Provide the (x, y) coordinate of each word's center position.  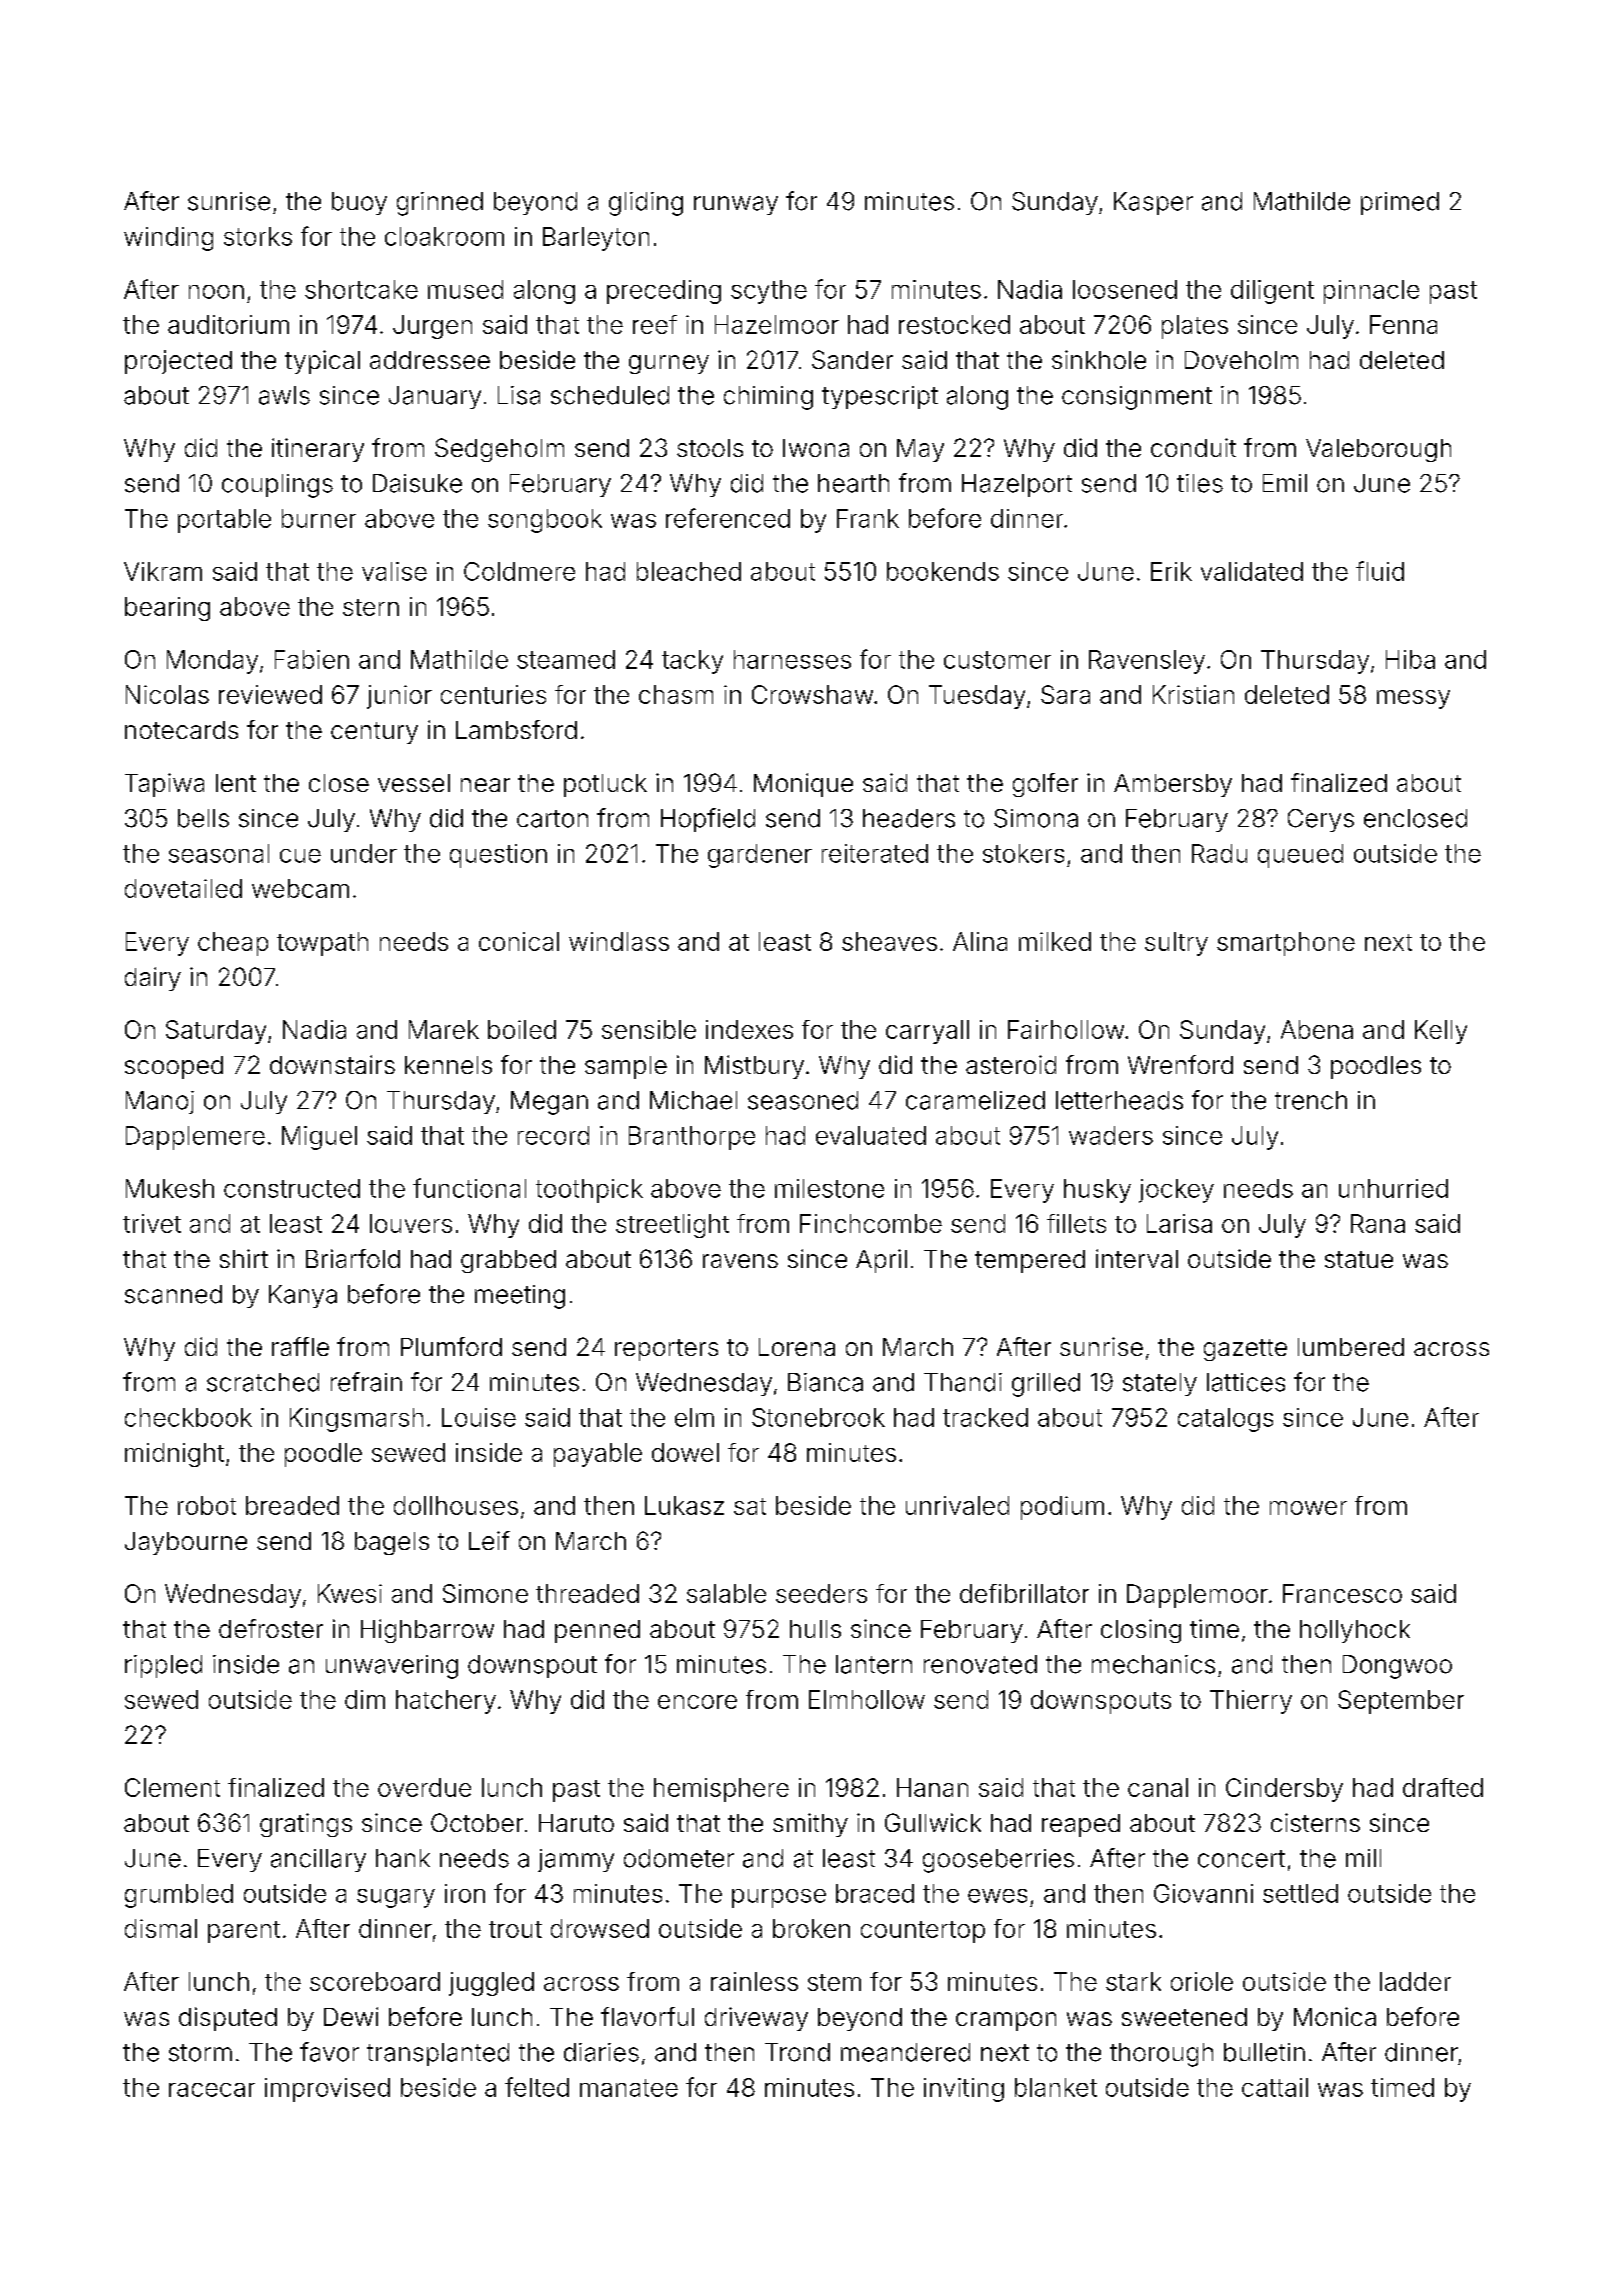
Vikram (163, 571)
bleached (689, 571)
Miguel (319, 1138)
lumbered (1351, 1347)
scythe (769, 292)
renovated (980, 1664)
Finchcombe (871, 1223)
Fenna (1403, 324)
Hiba (1410, 659)
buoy (359, 203)
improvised (327, 2090)
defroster (271, 1628)
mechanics (1153, 1664)
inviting (964, 2090)
